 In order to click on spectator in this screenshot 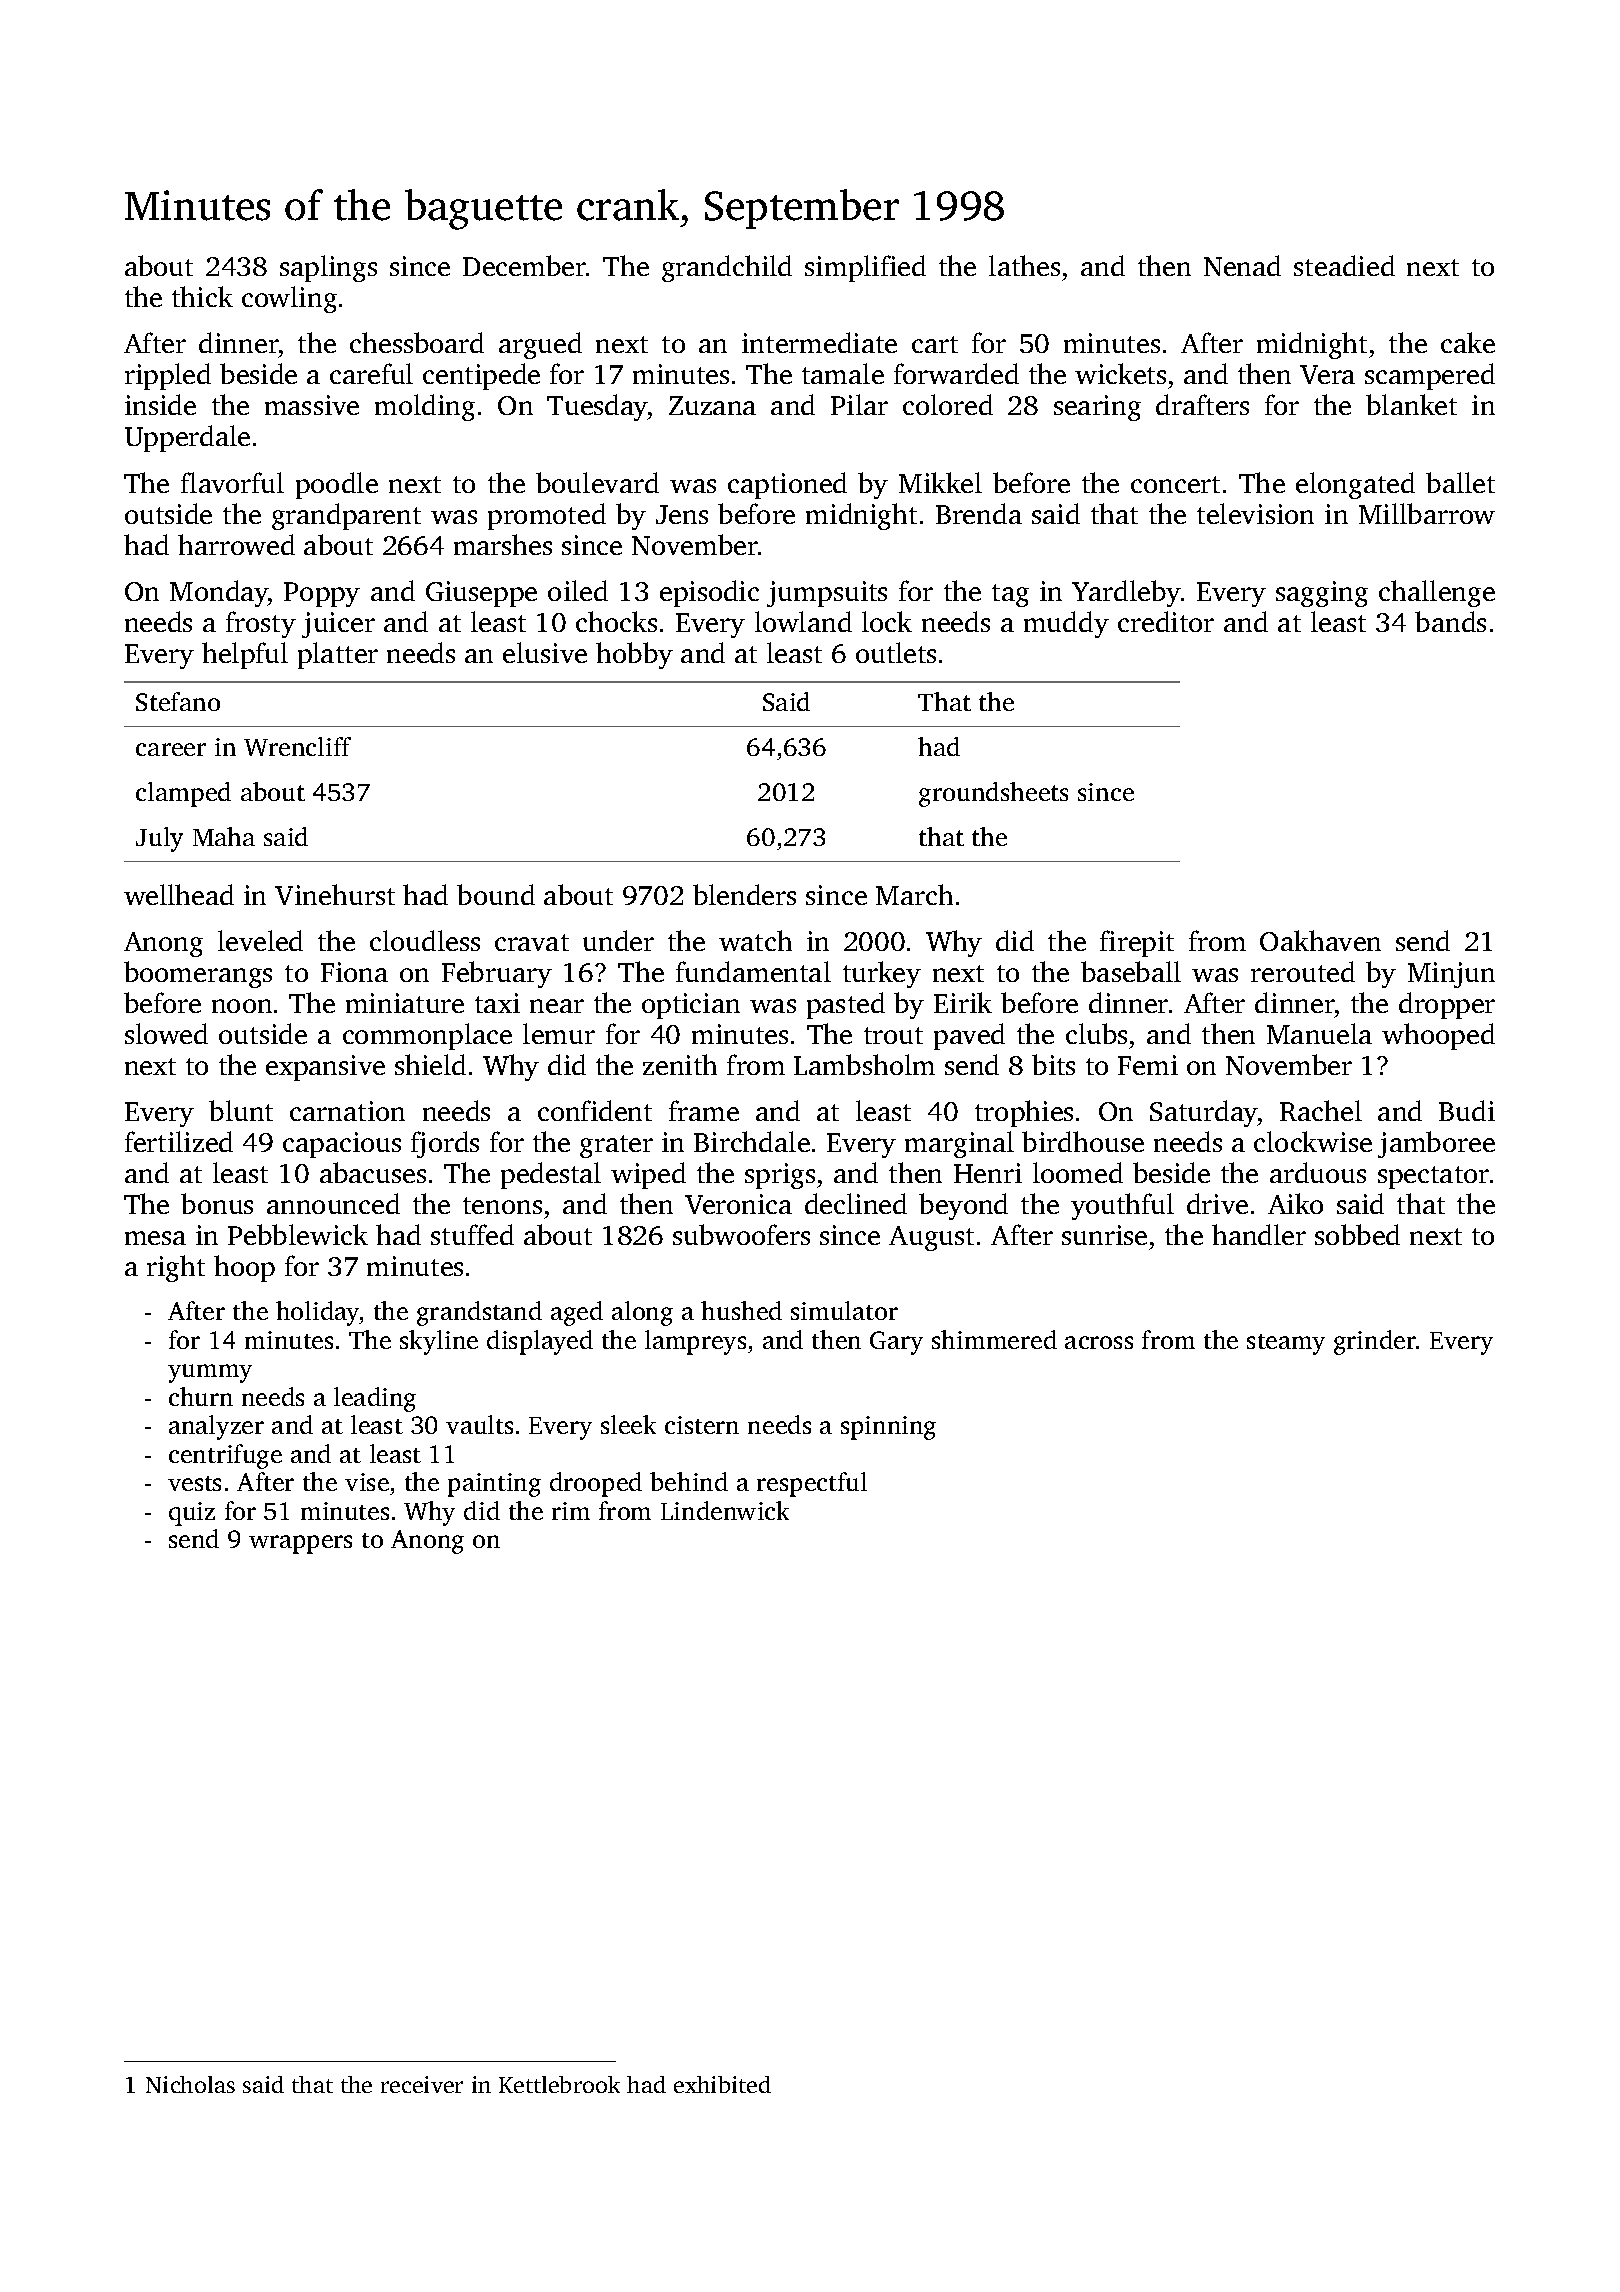, I will do `click(1433, 1177)`.
